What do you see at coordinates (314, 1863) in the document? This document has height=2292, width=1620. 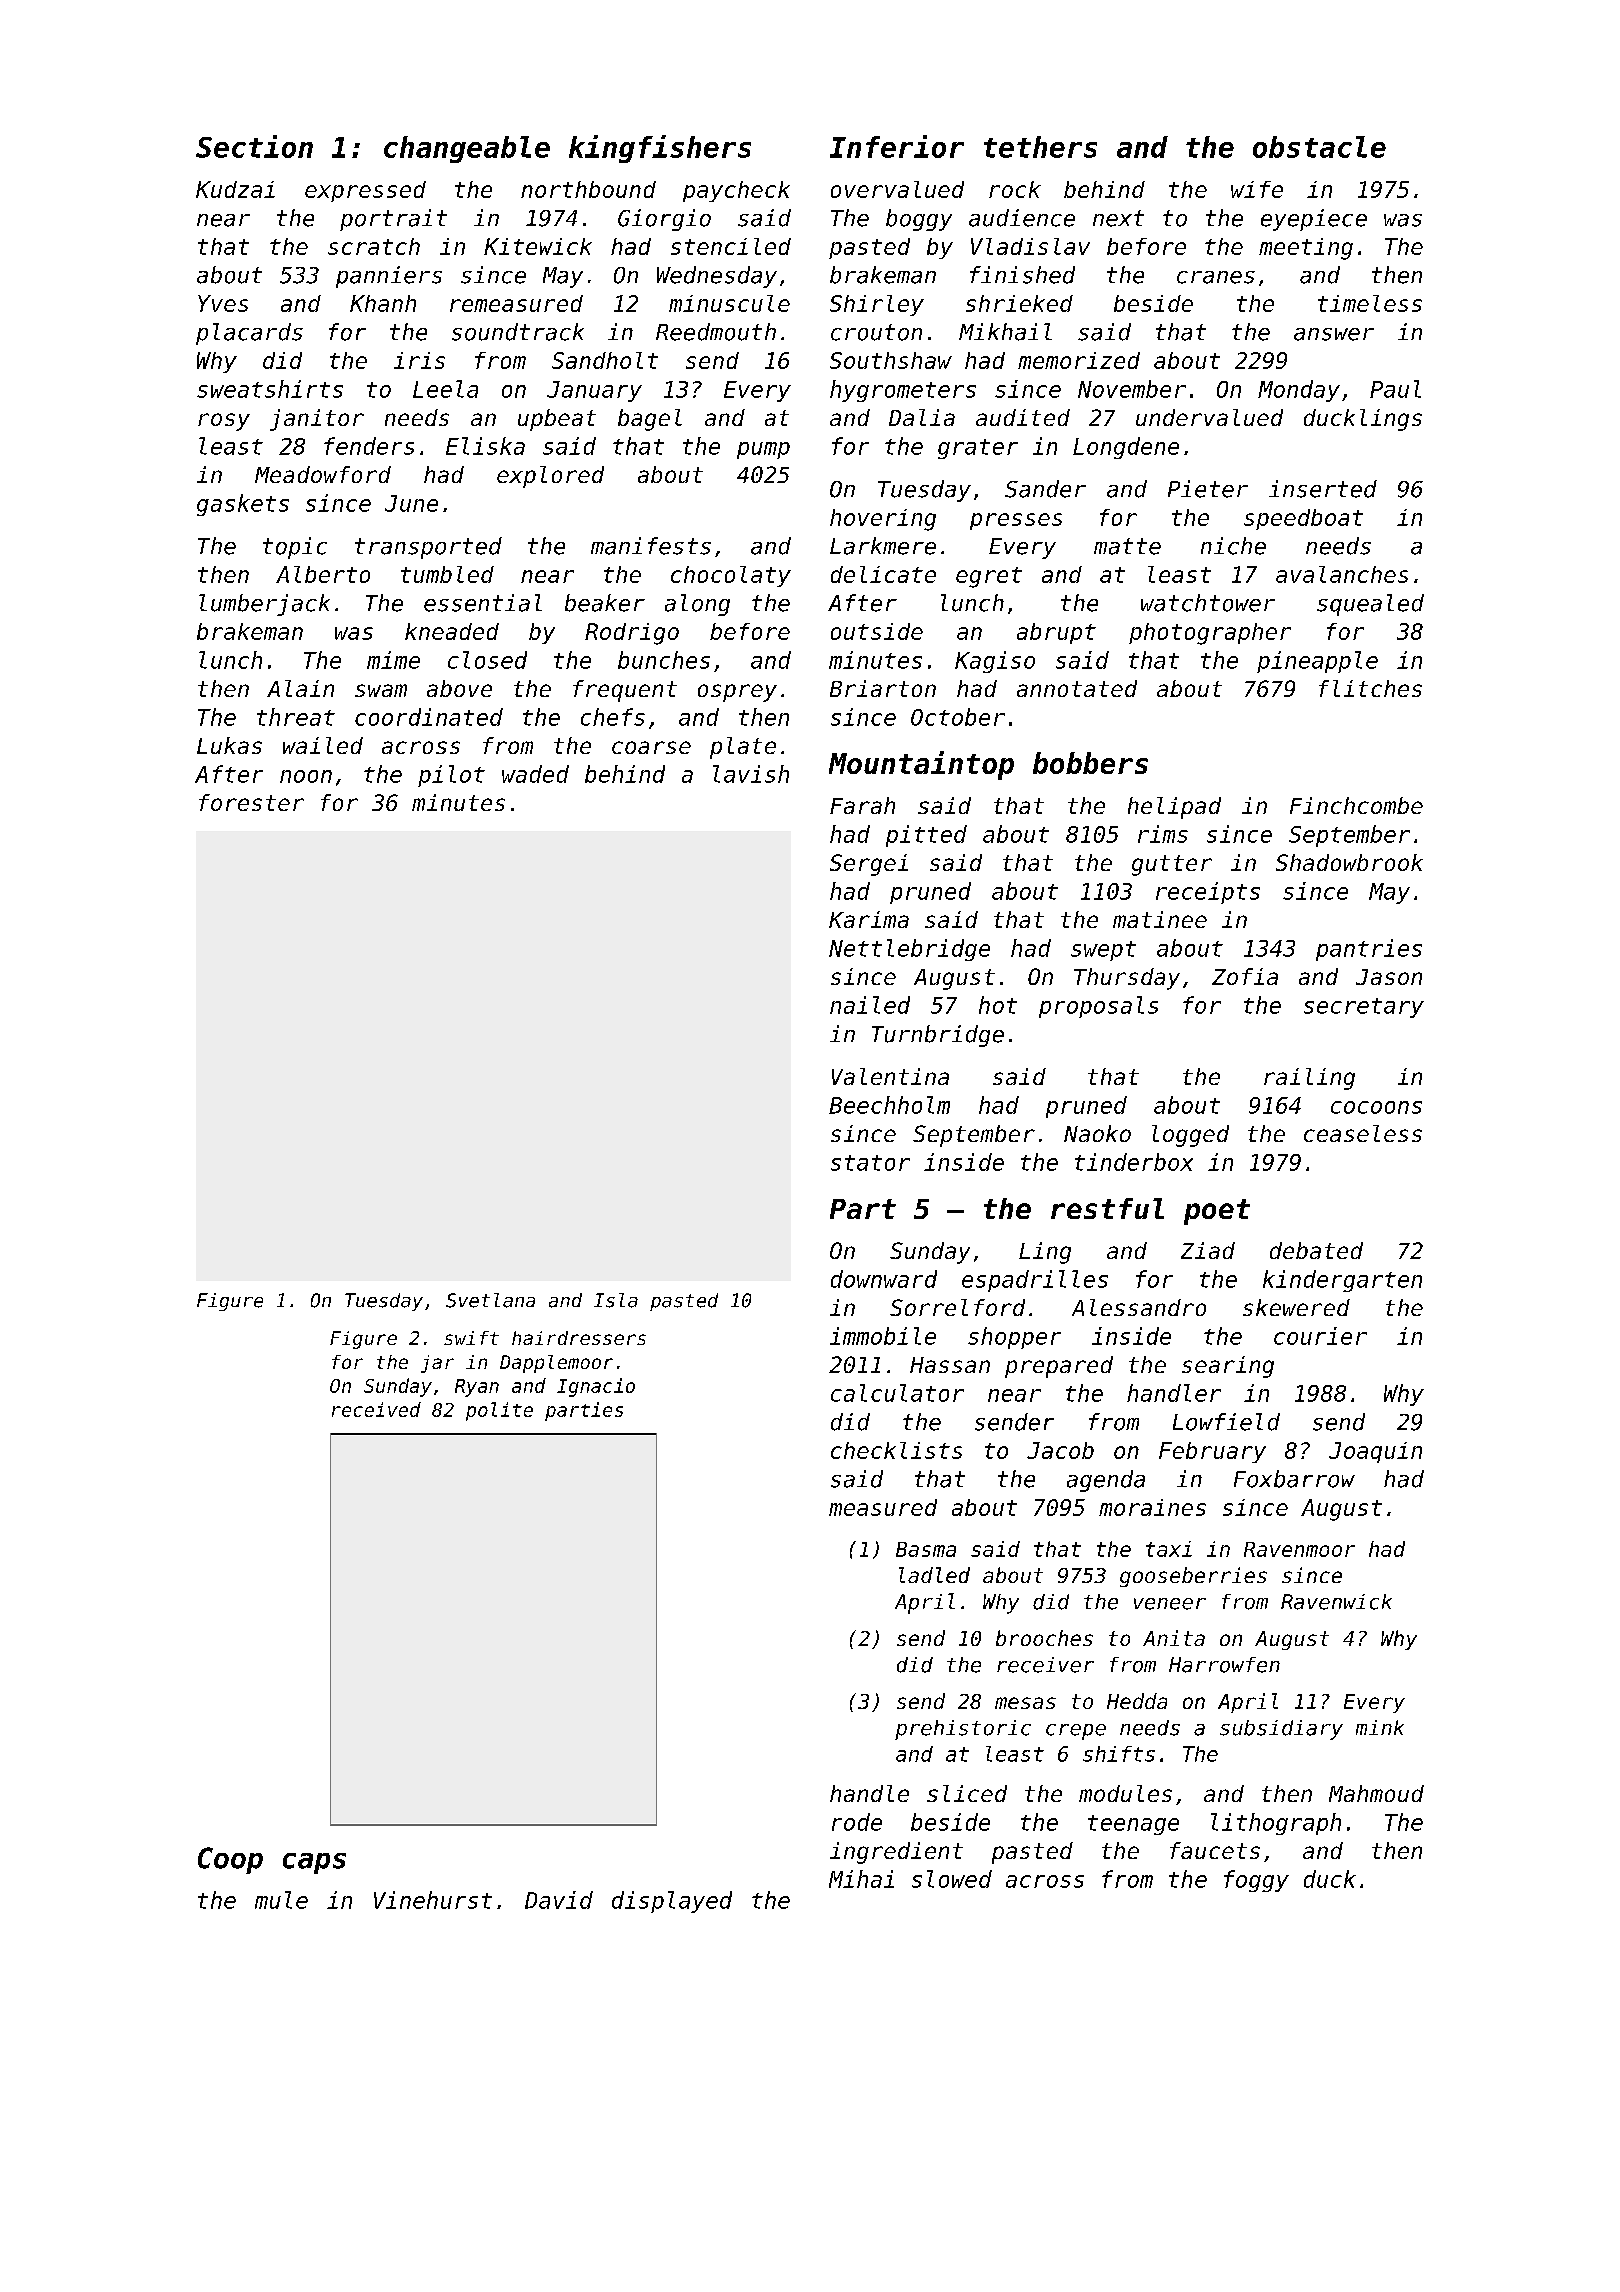 I see `caps` at bounding box center [314, 1863].
